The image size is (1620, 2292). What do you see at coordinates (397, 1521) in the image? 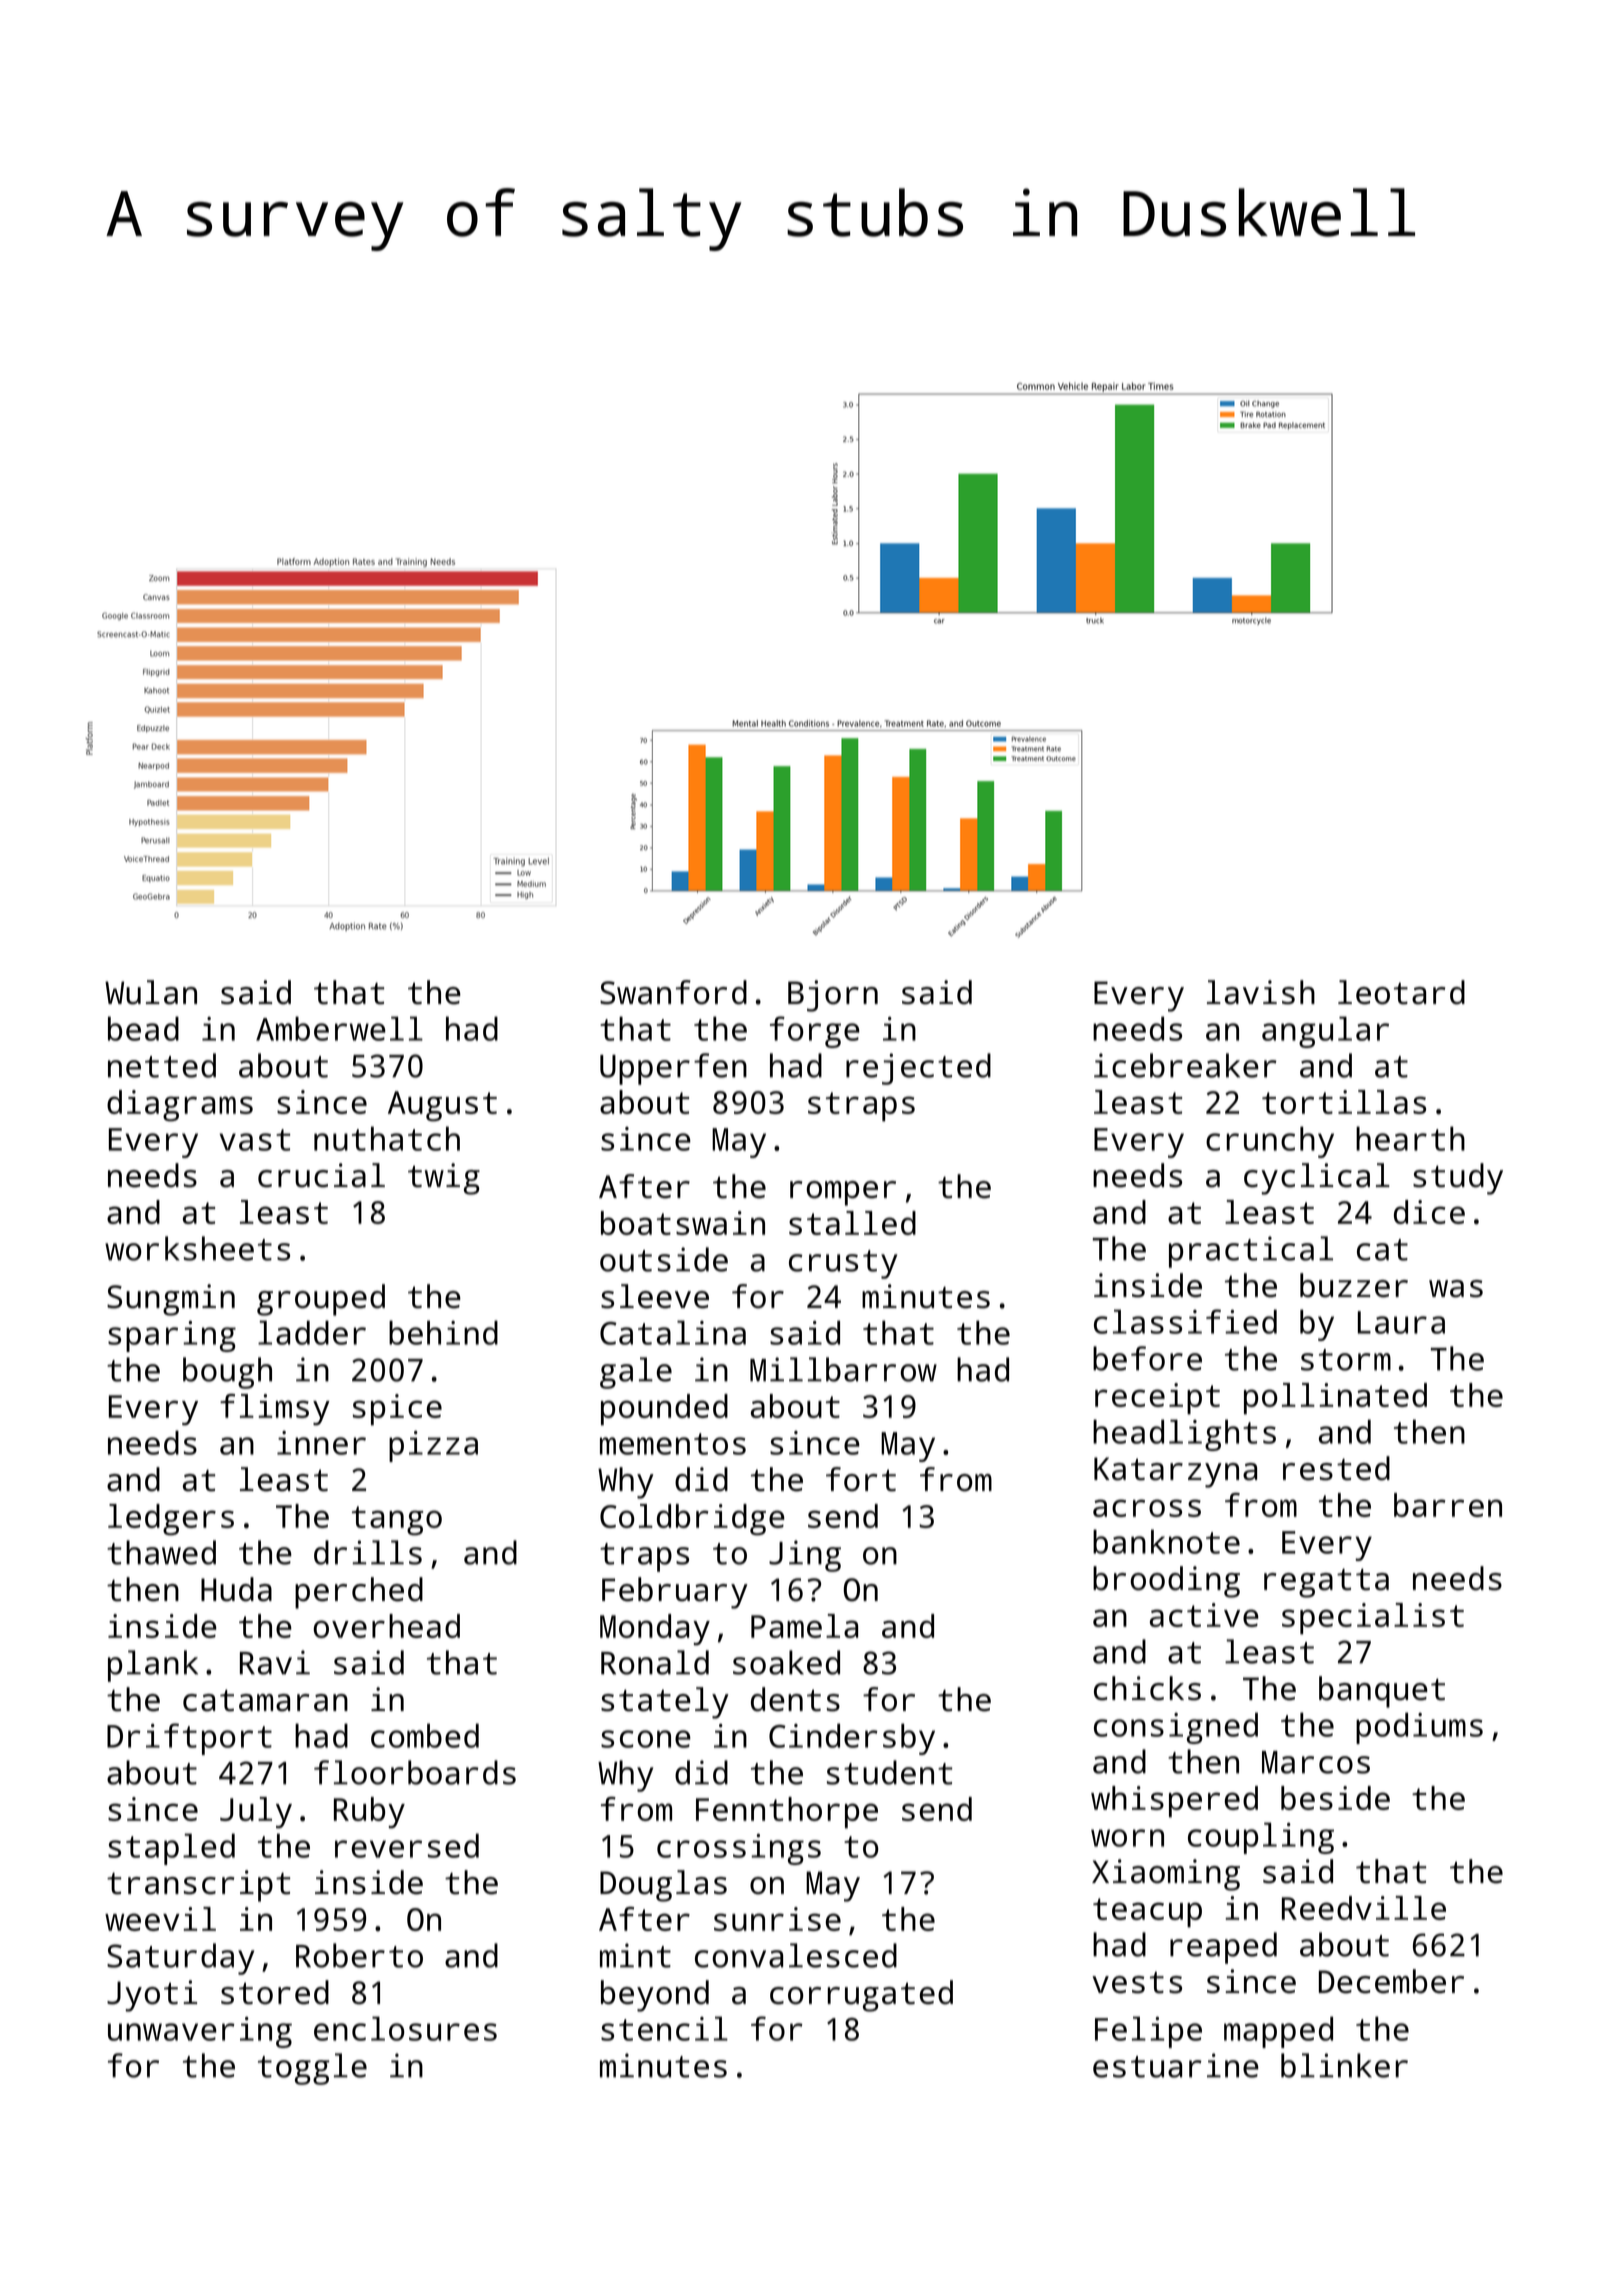
I see `tango` at bounding box center [397, 1521].
